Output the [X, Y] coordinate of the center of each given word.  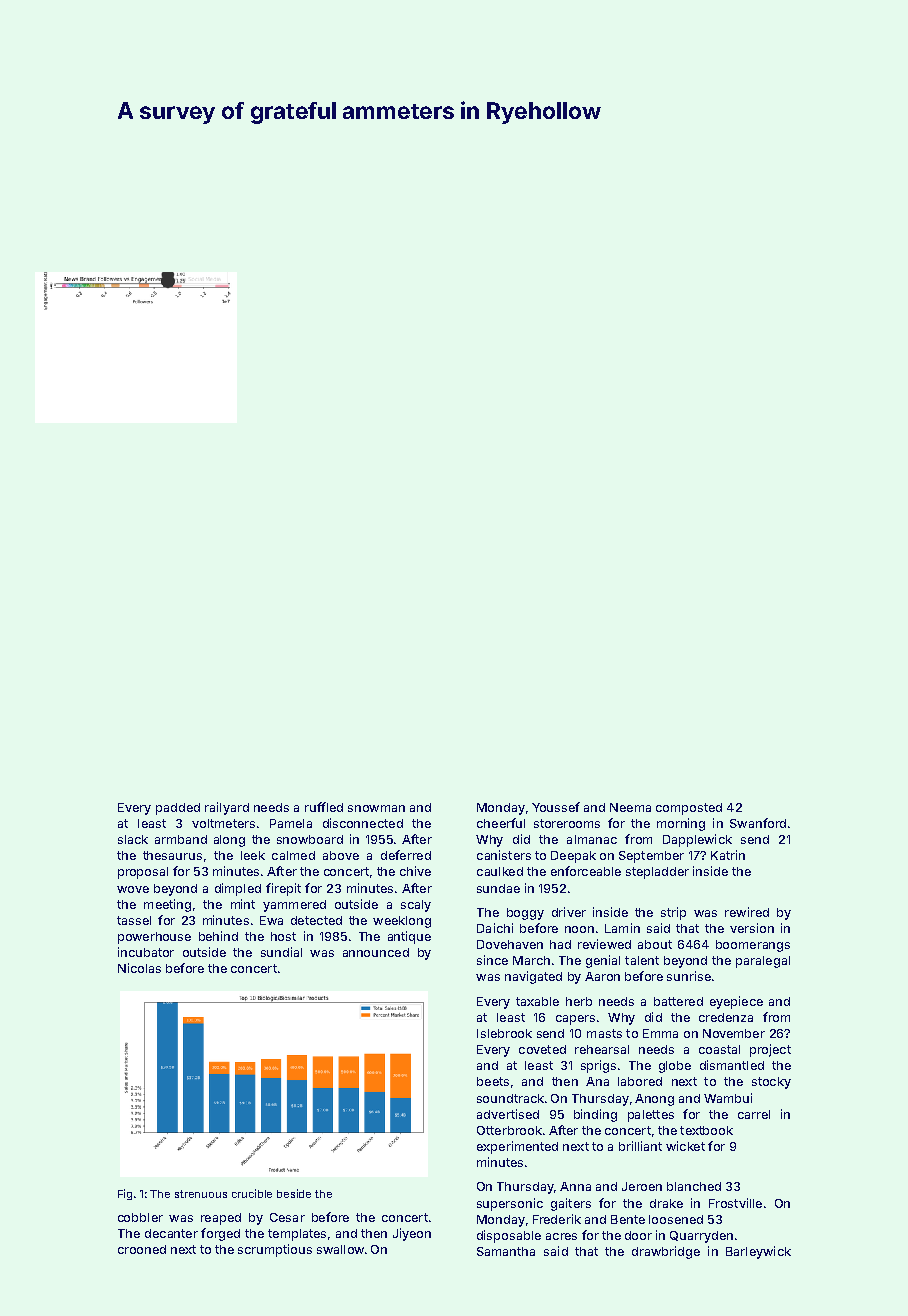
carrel [754, 1114]
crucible [252, 1193]
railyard [227, 808]
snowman [376, 808]
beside [294, 1193]
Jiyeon [412, 1234]
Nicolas [139, 968]
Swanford [758, 823]
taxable [537, 1001]
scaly [416, 906]
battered [678, 1001]
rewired [747, 912]
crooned [142, 1249]
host [283, 936]
